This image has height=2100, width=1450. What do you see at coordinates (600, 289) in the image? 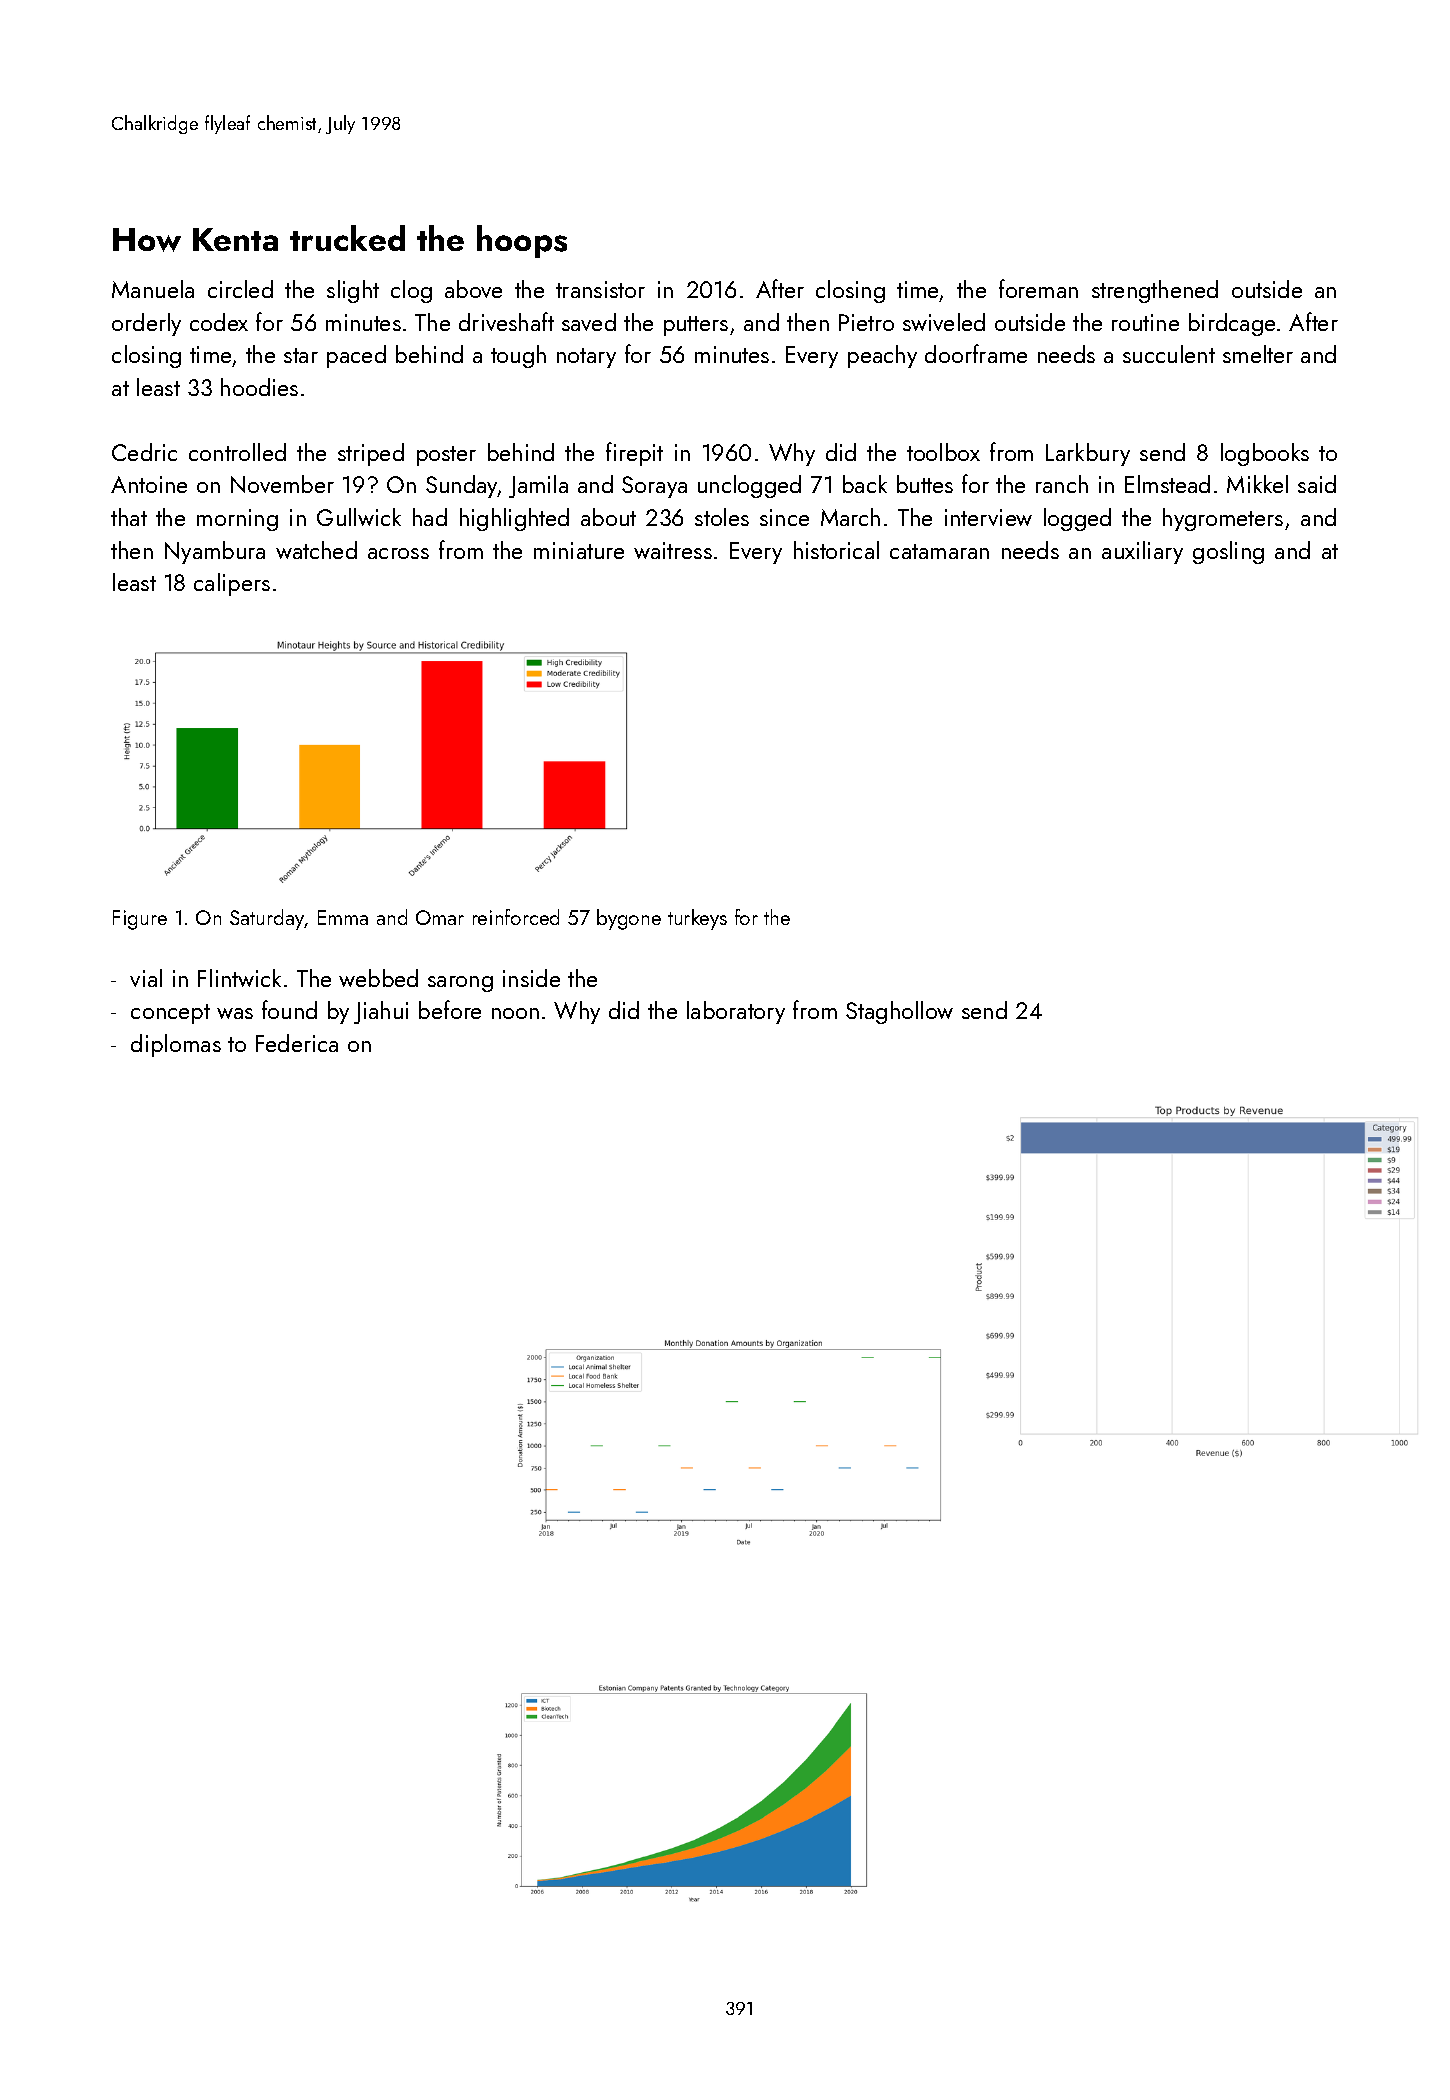
I see `transistor` at bounding box center [600, 289].
